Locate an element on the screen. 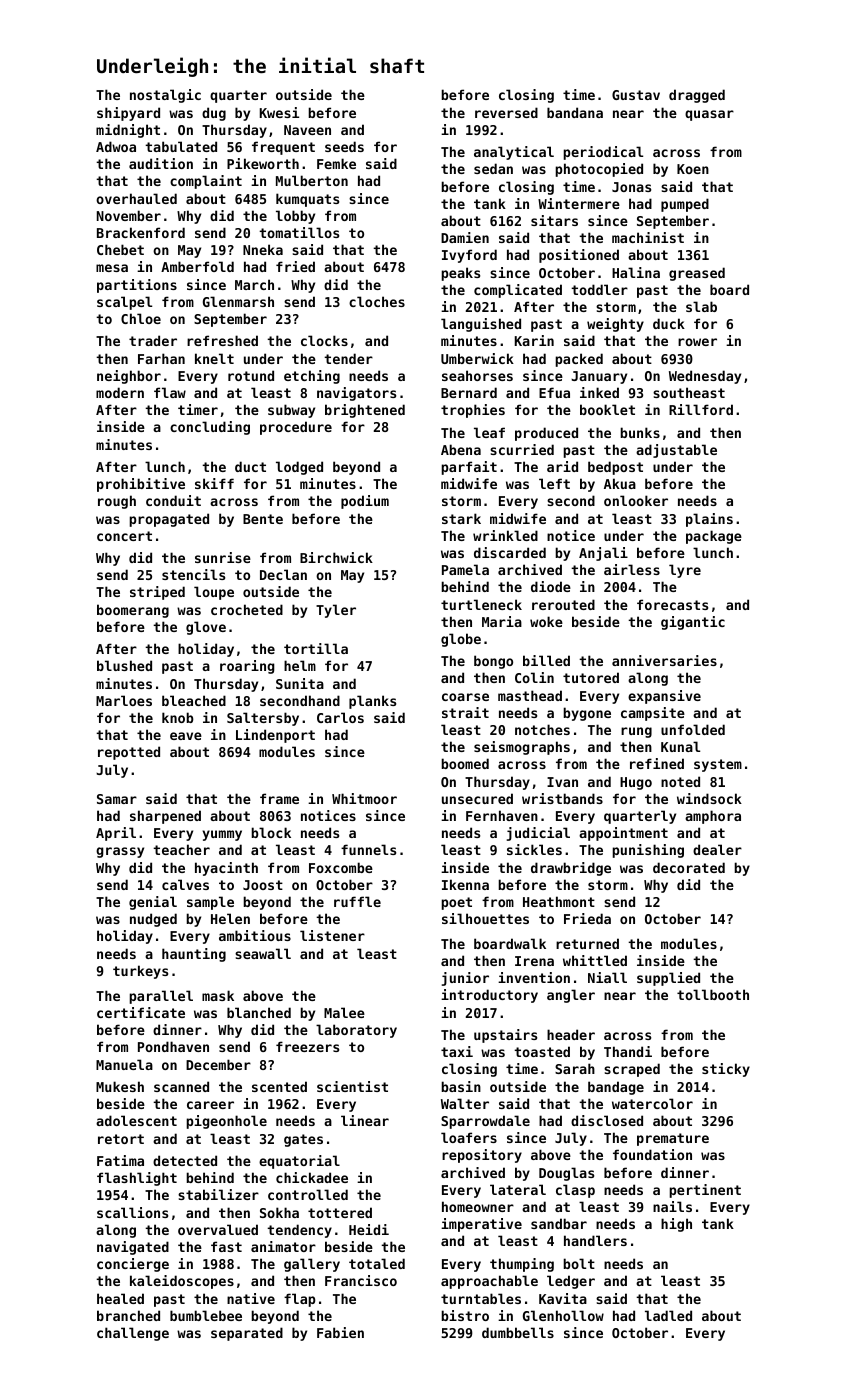 The image size is (849, 1400). decorated is located at coordinates (689, 867).
